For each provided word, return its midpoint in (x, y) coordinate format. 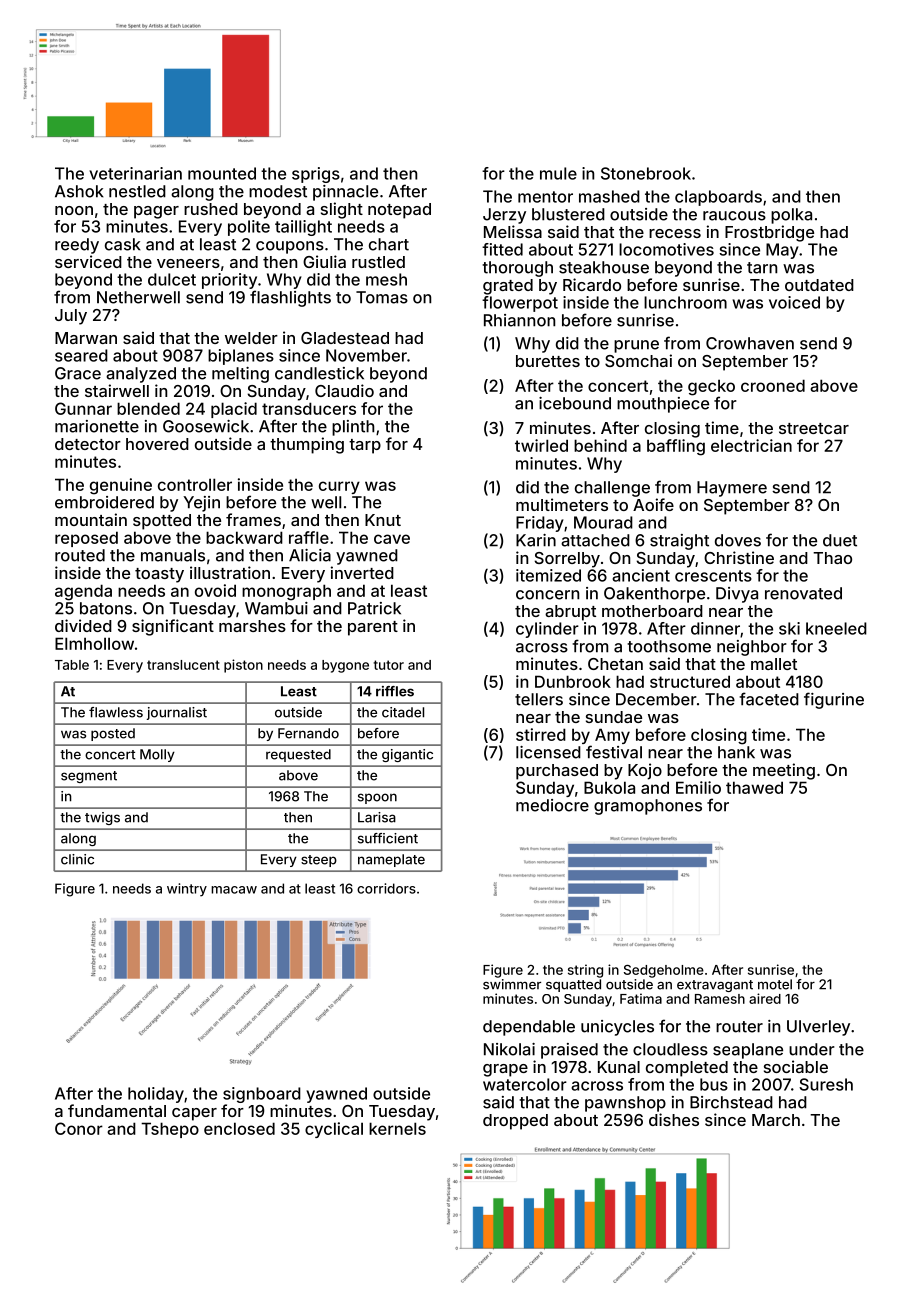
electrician (751, 445)
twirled (541, 445)
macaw (234, 890)
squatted (573, 985)
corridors (386, 888)
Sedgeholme (664, 971)
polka (791, 216)
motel (775, 984)
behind (600, 445)
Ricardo (592, 284)
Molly (157, 755)
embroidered (104, 502)
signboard (262, 1095)
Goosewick (206, 426)
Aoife (653, 504)
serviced (88, 261)
